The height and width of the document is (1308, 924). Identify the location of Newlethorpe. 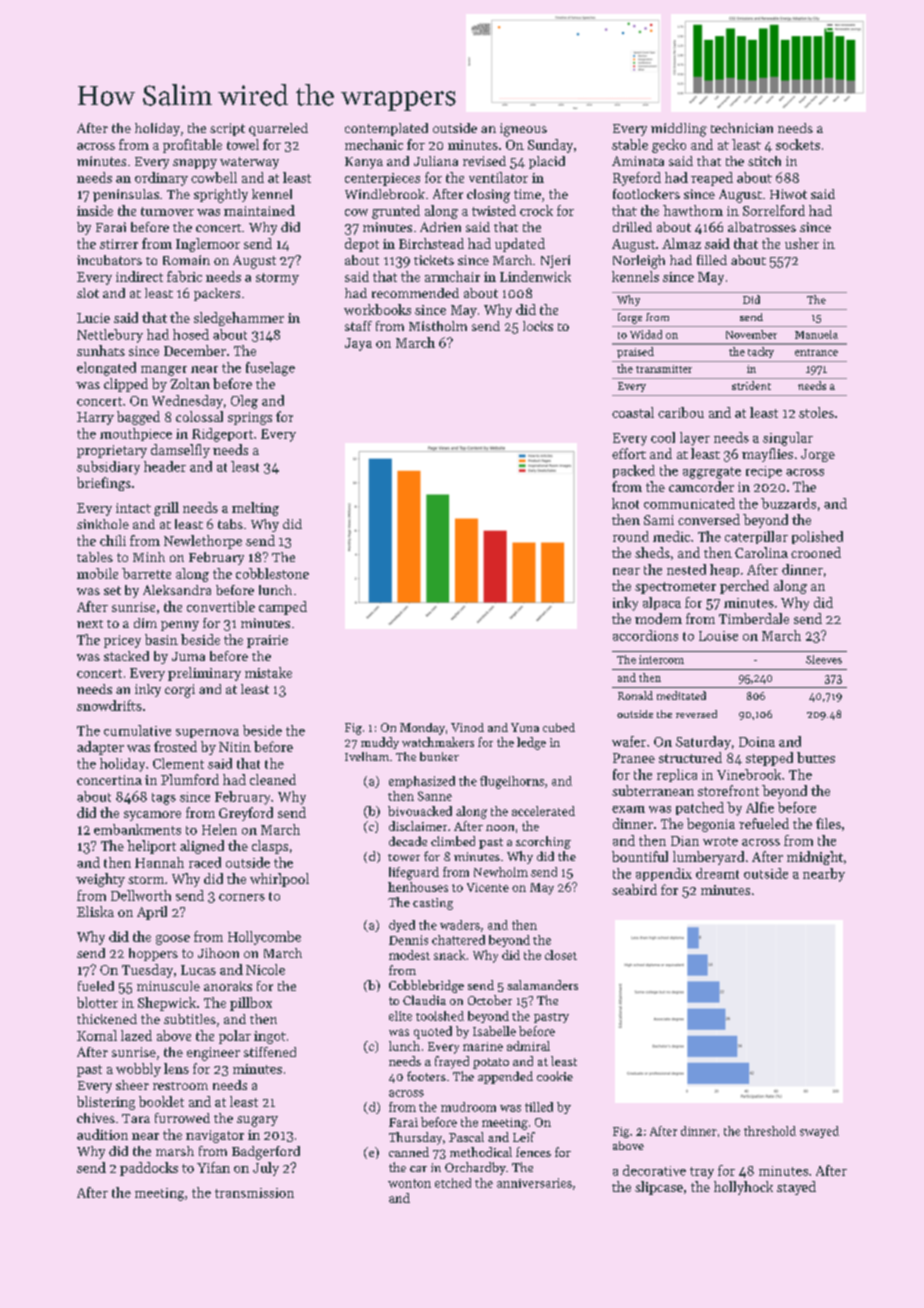
(203, 542).
